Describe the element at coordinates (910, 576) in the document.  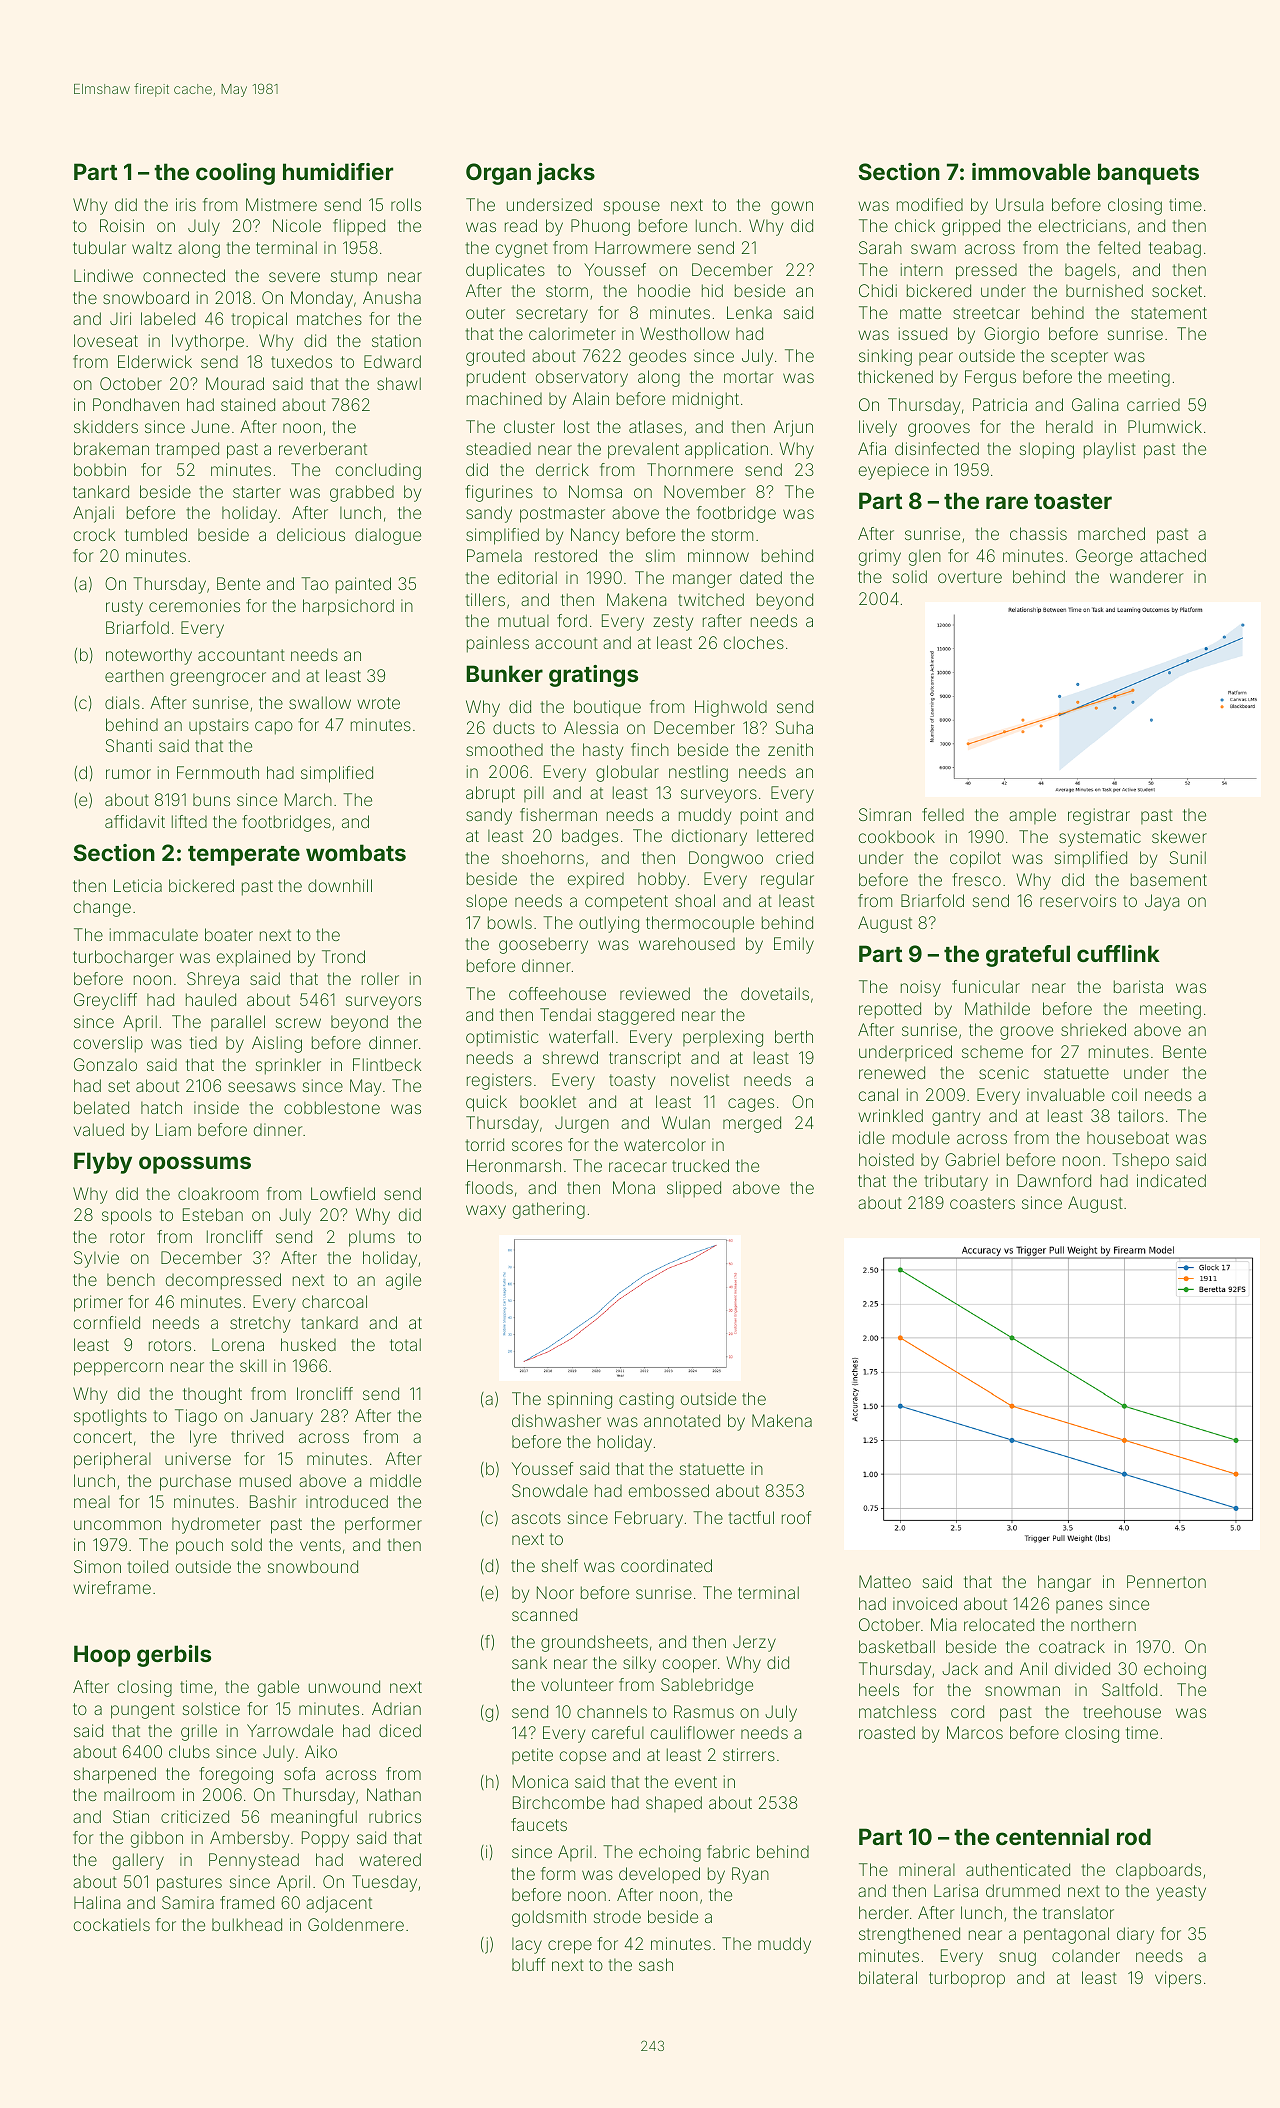
I see `solid` at that location.
